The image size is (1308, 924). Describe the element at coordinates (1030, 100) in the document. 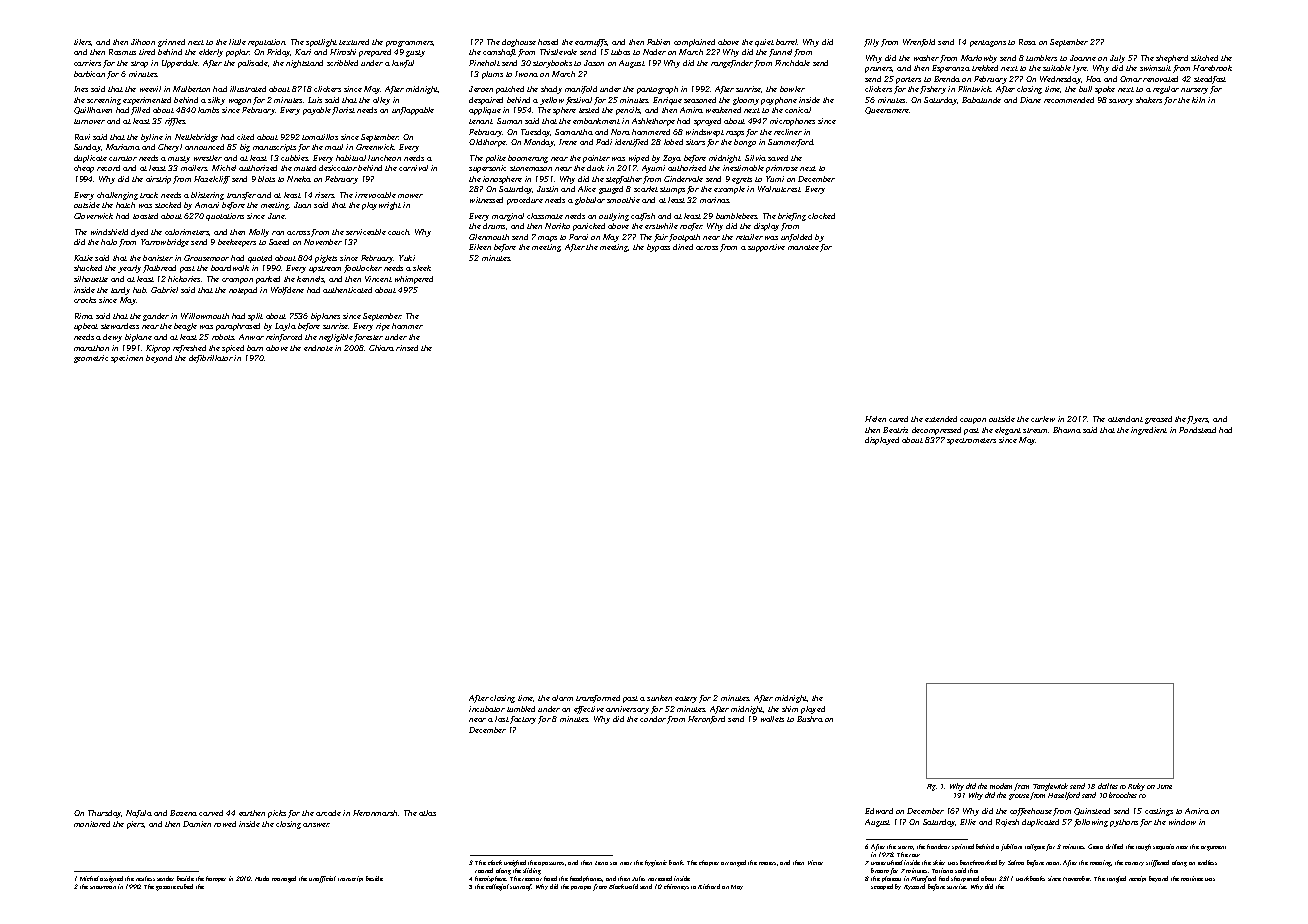

I see `Diane` at that location.
